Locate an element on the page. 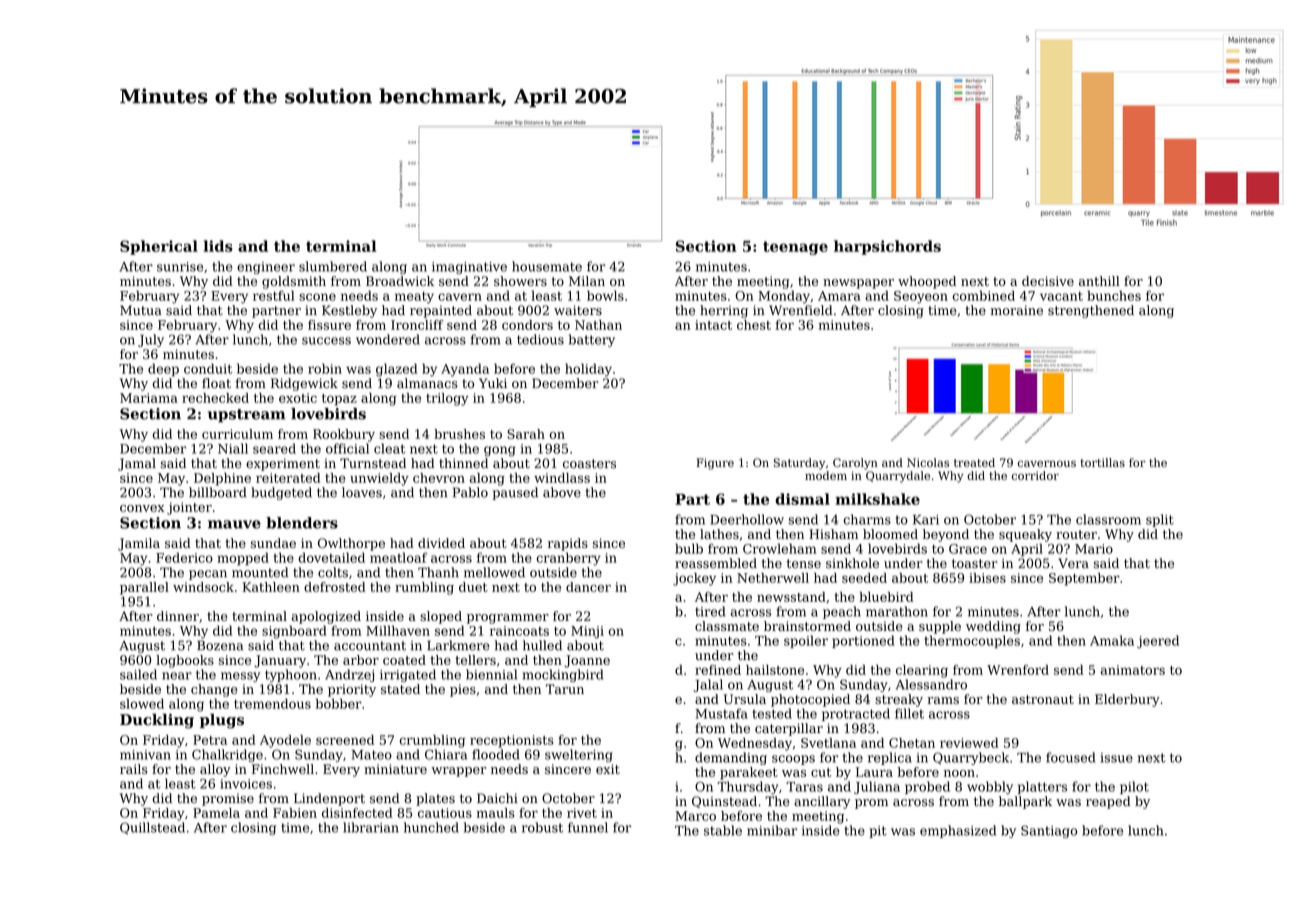 Image resolution: width=1308 pixels, height=924 pixels. corridor is located at coordinates (1035, 475).
